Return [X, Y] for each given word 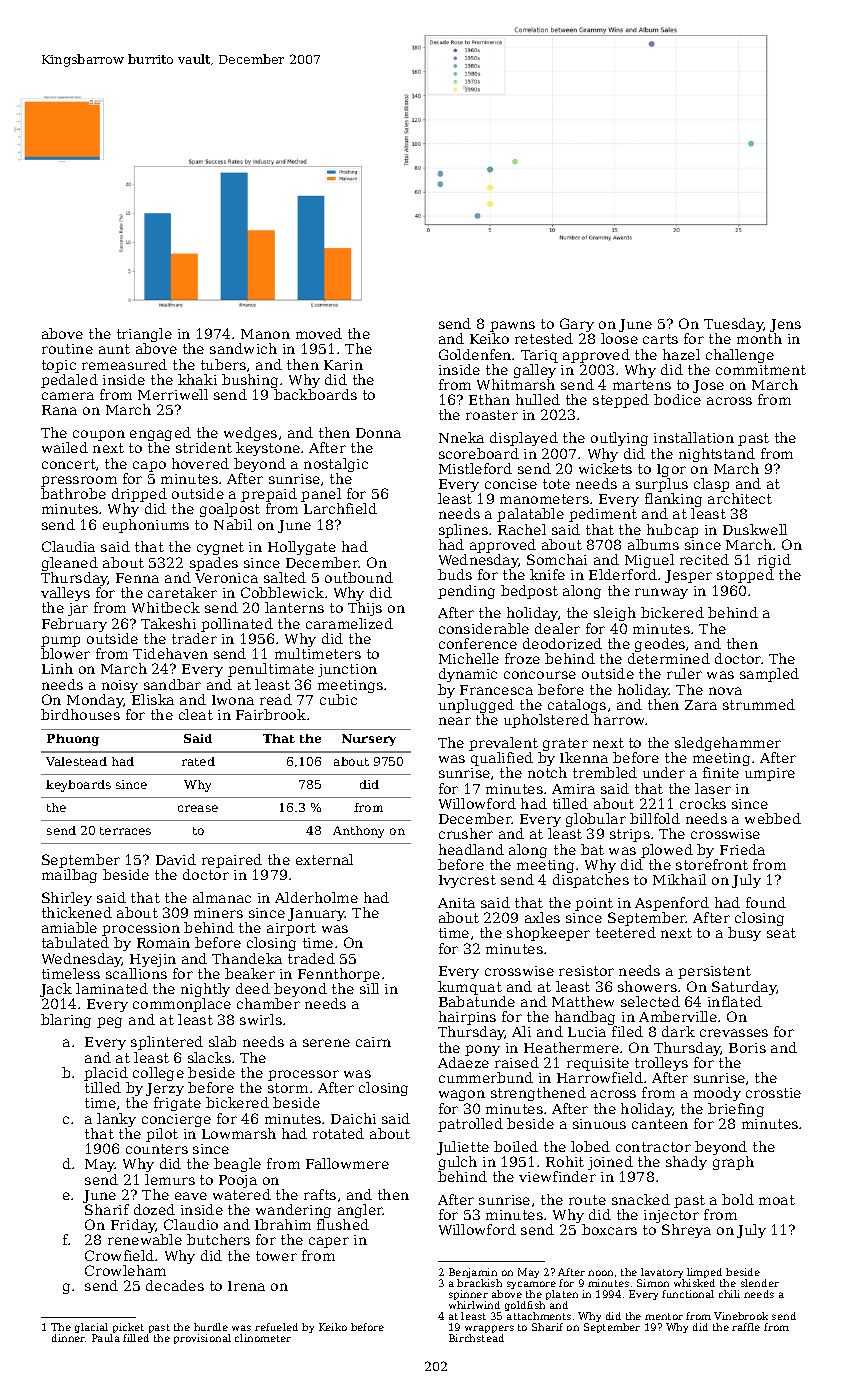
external [324, 859]
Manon [265, 334]
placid [106, 1074]
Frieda [742, 849]
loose [619, 338]
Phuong [73, 740]
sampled [769, 675]
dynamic [468, 675]
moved [319, 333]
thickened [77, 912]
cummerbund [486, 1077]
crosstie [773, 1093]
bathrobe [73, 493]
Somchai [557, 559]
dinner [69, 1338]
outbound [359, 577]
